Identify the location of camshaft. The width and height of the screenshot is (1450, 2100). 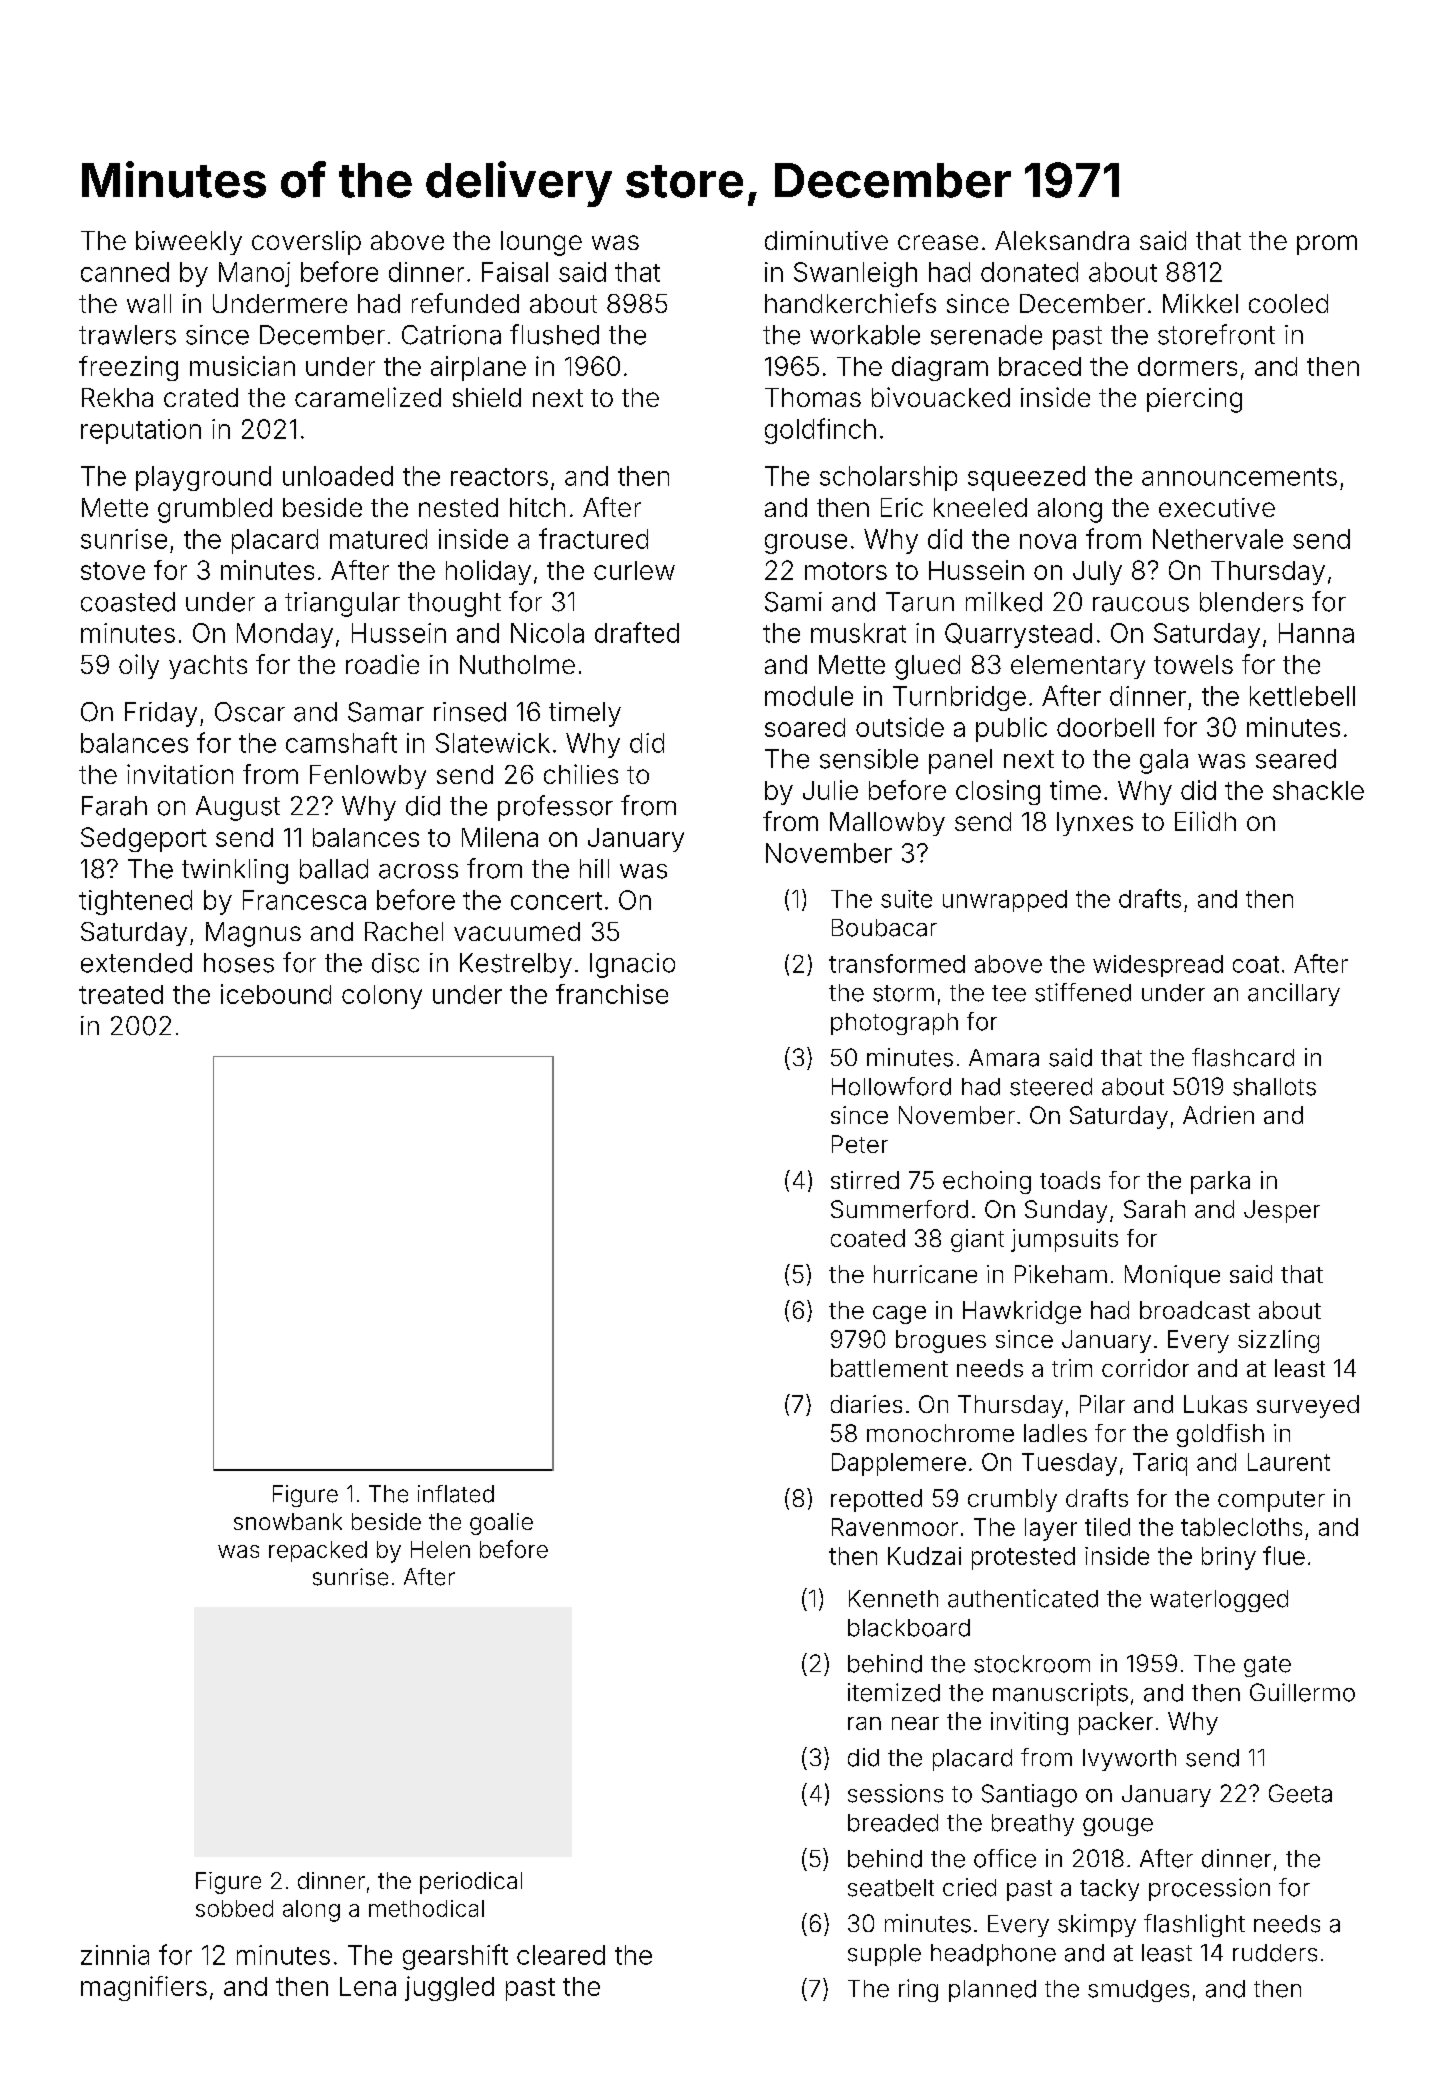
(341, 742).
